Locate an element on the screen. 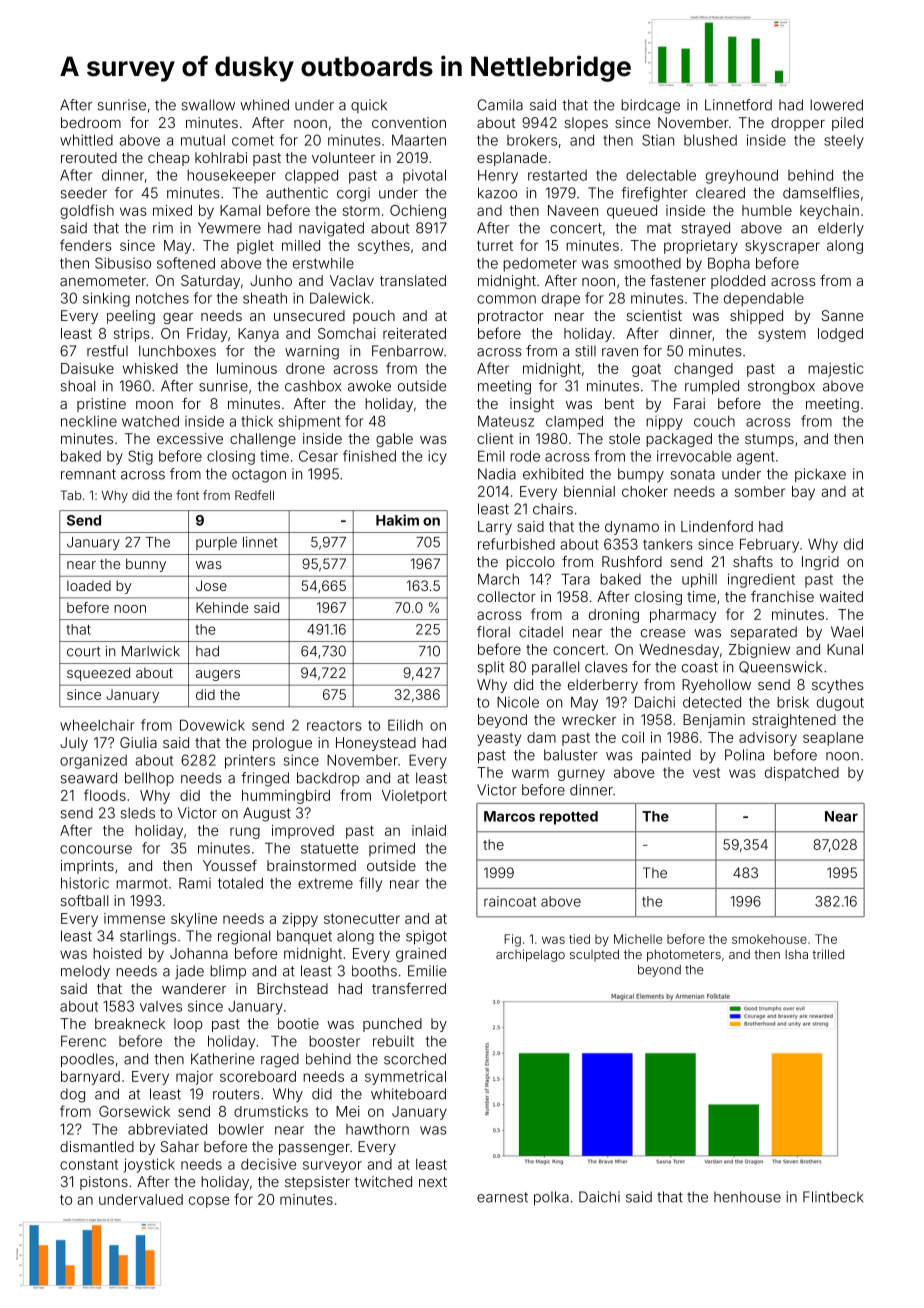 The image size is (924, 1308). luminous is located at coordinates (247, 368).
